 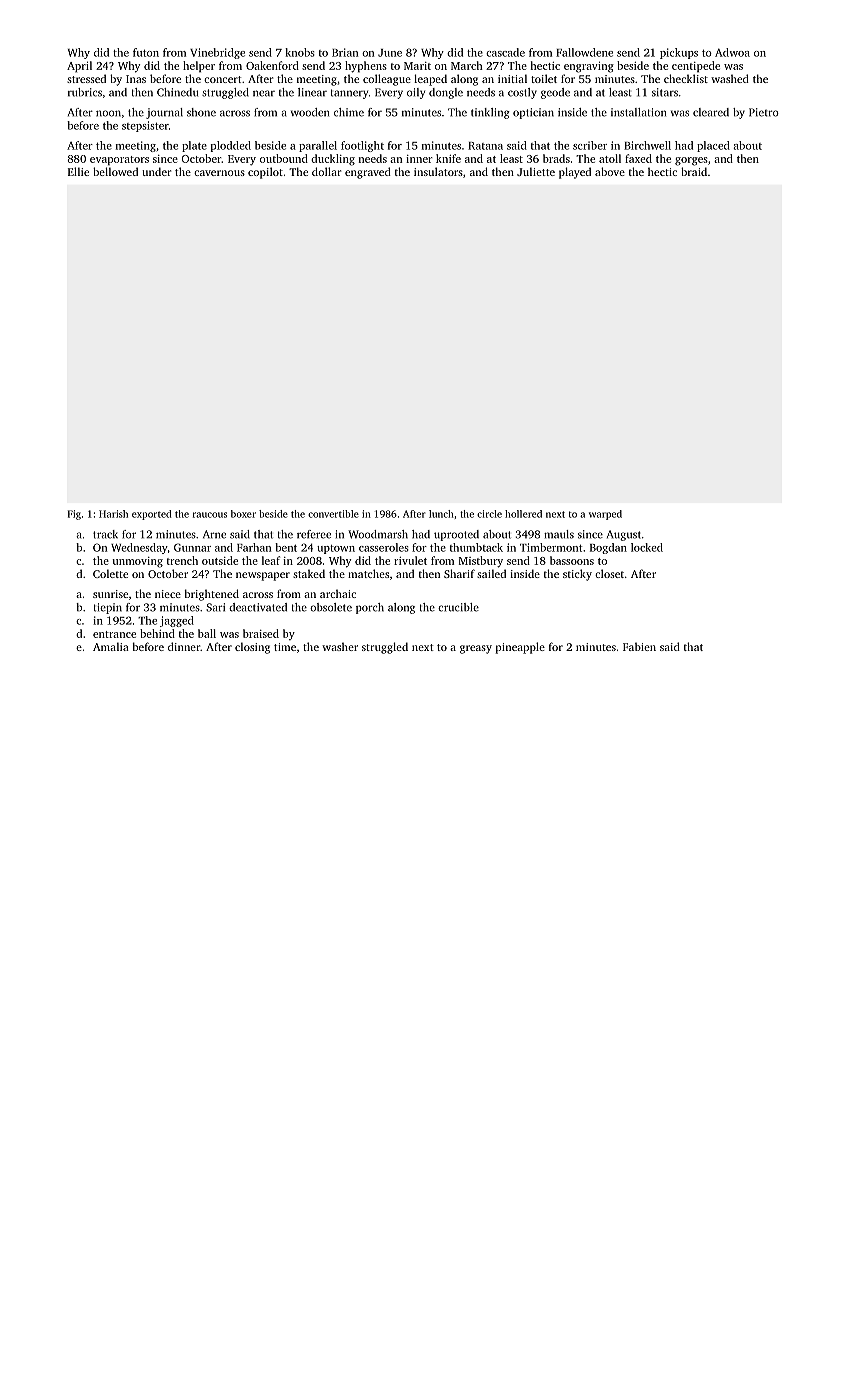 What do you see at coordinates (489, 514) in the page?
I see `circle` at bounding box center [489, 514].
